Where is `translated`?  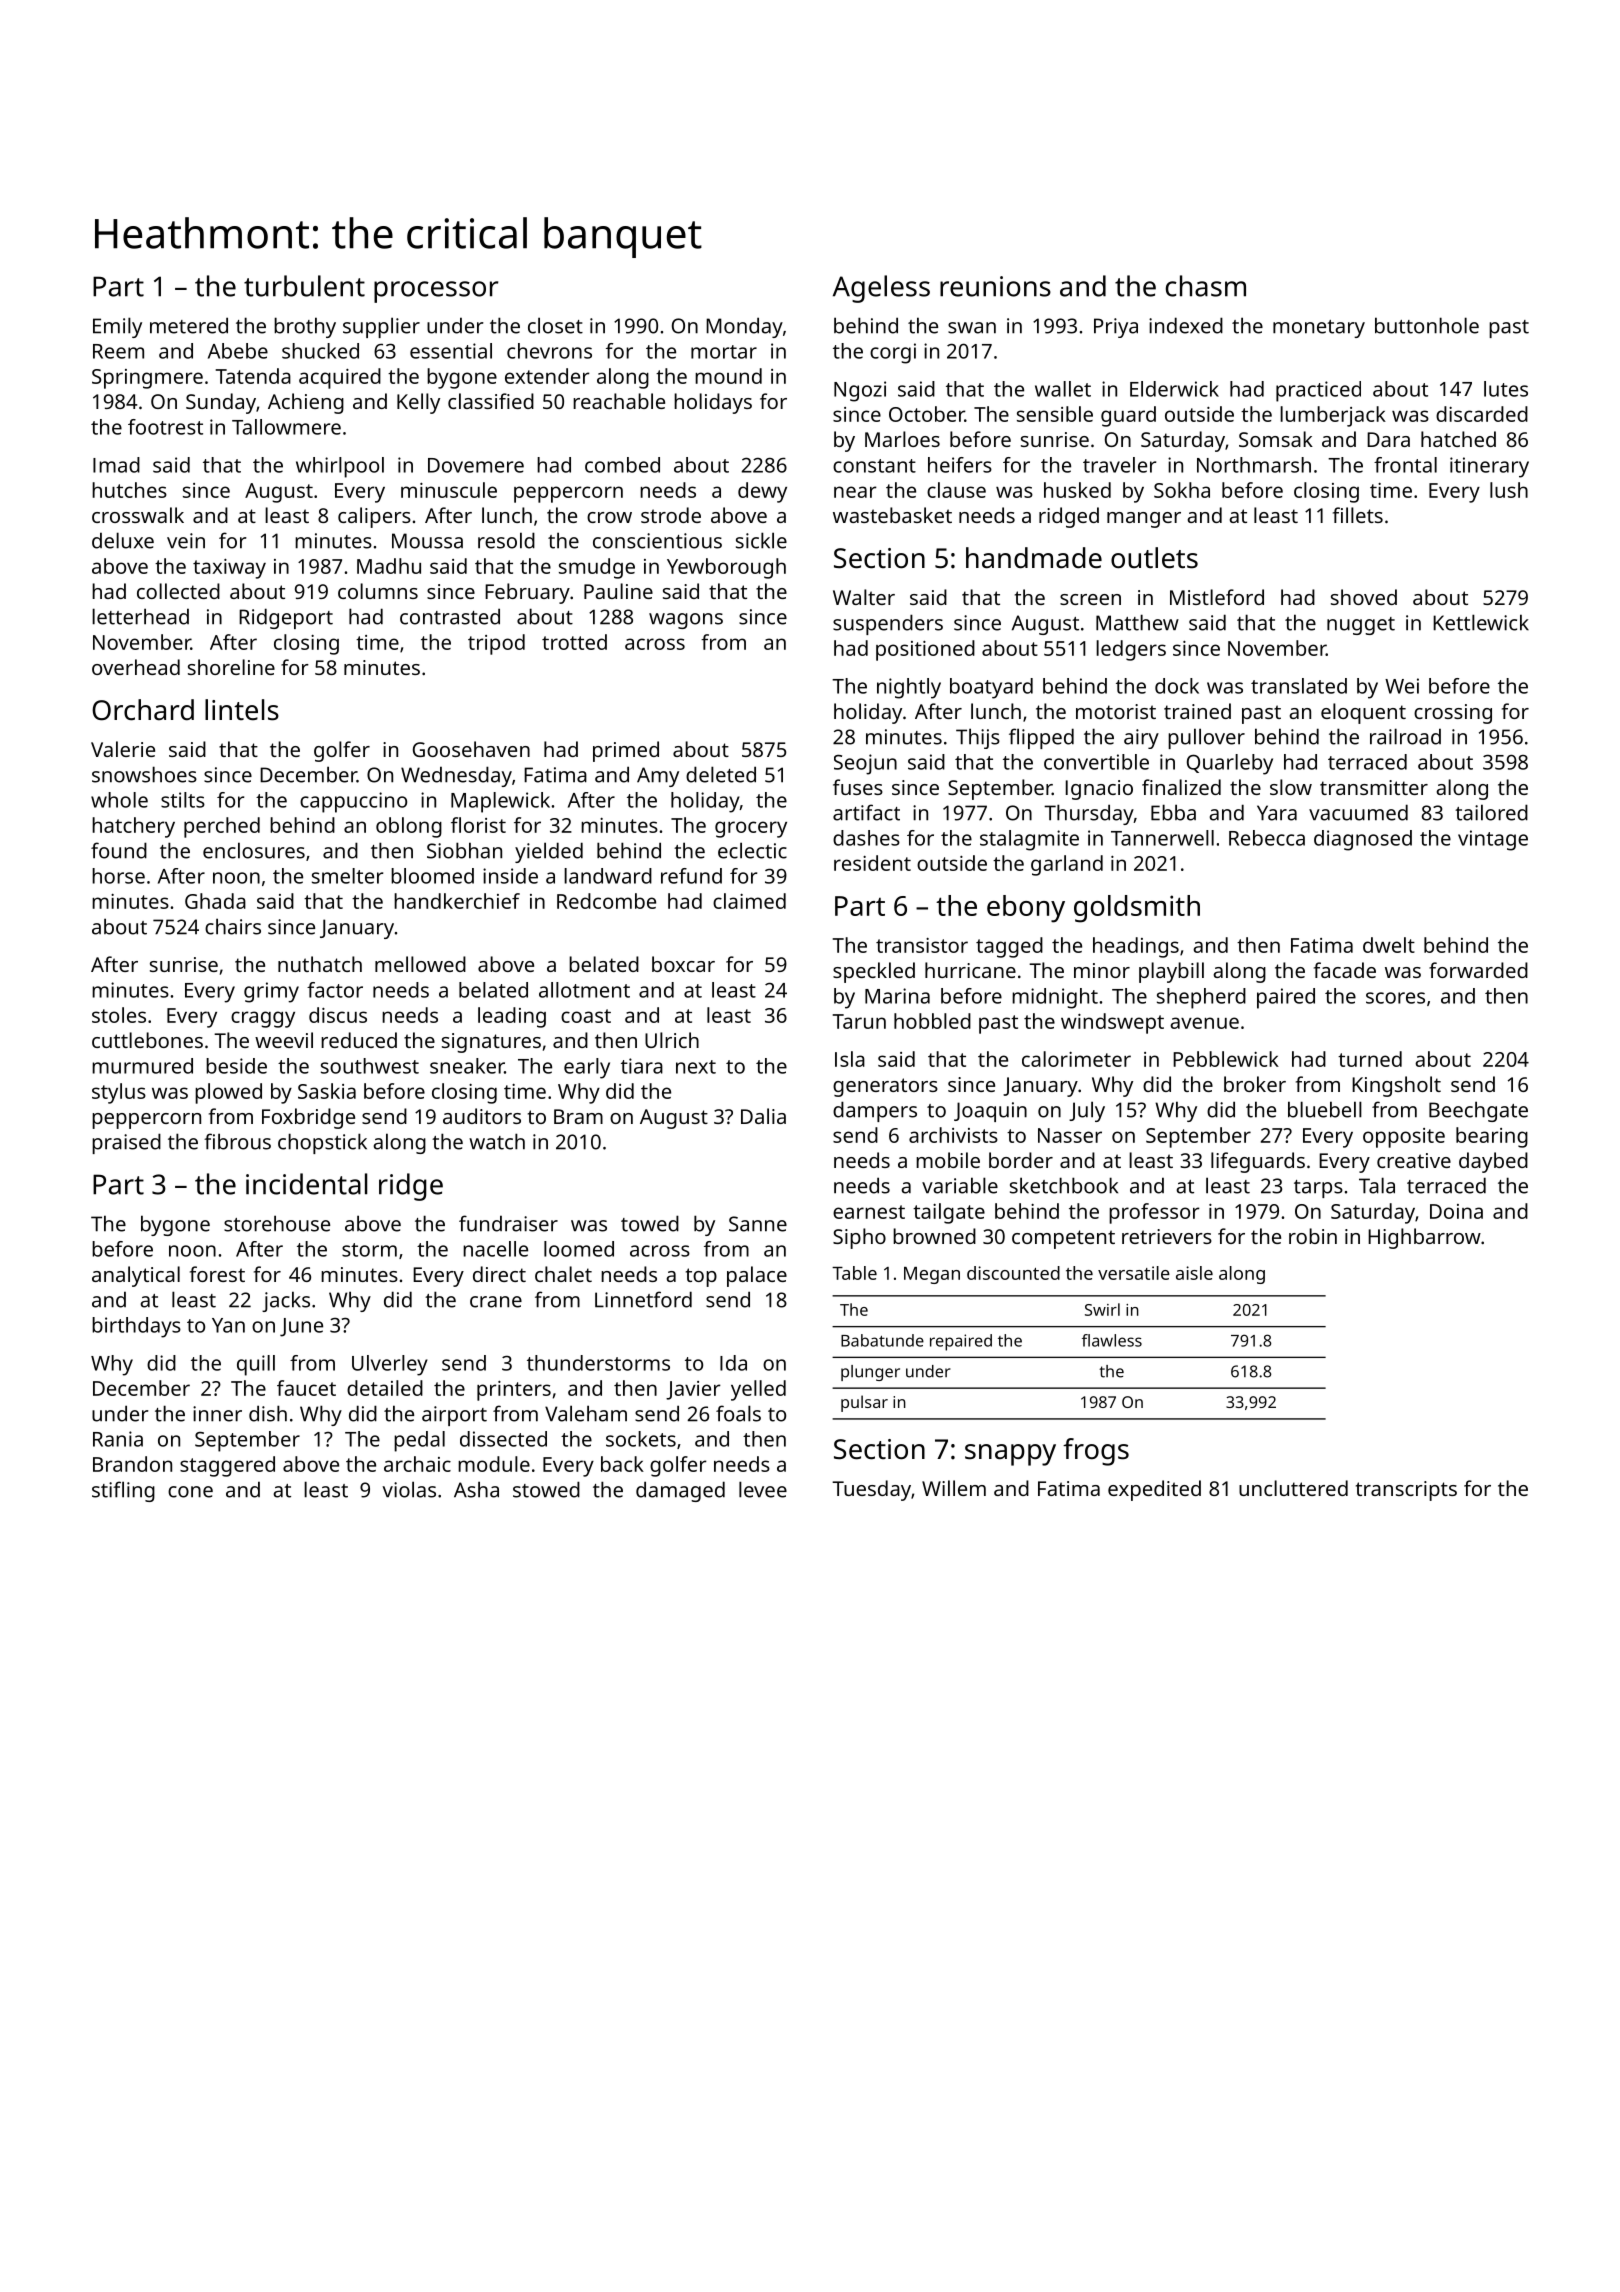 translated is located at coordinates (1299, 686).
